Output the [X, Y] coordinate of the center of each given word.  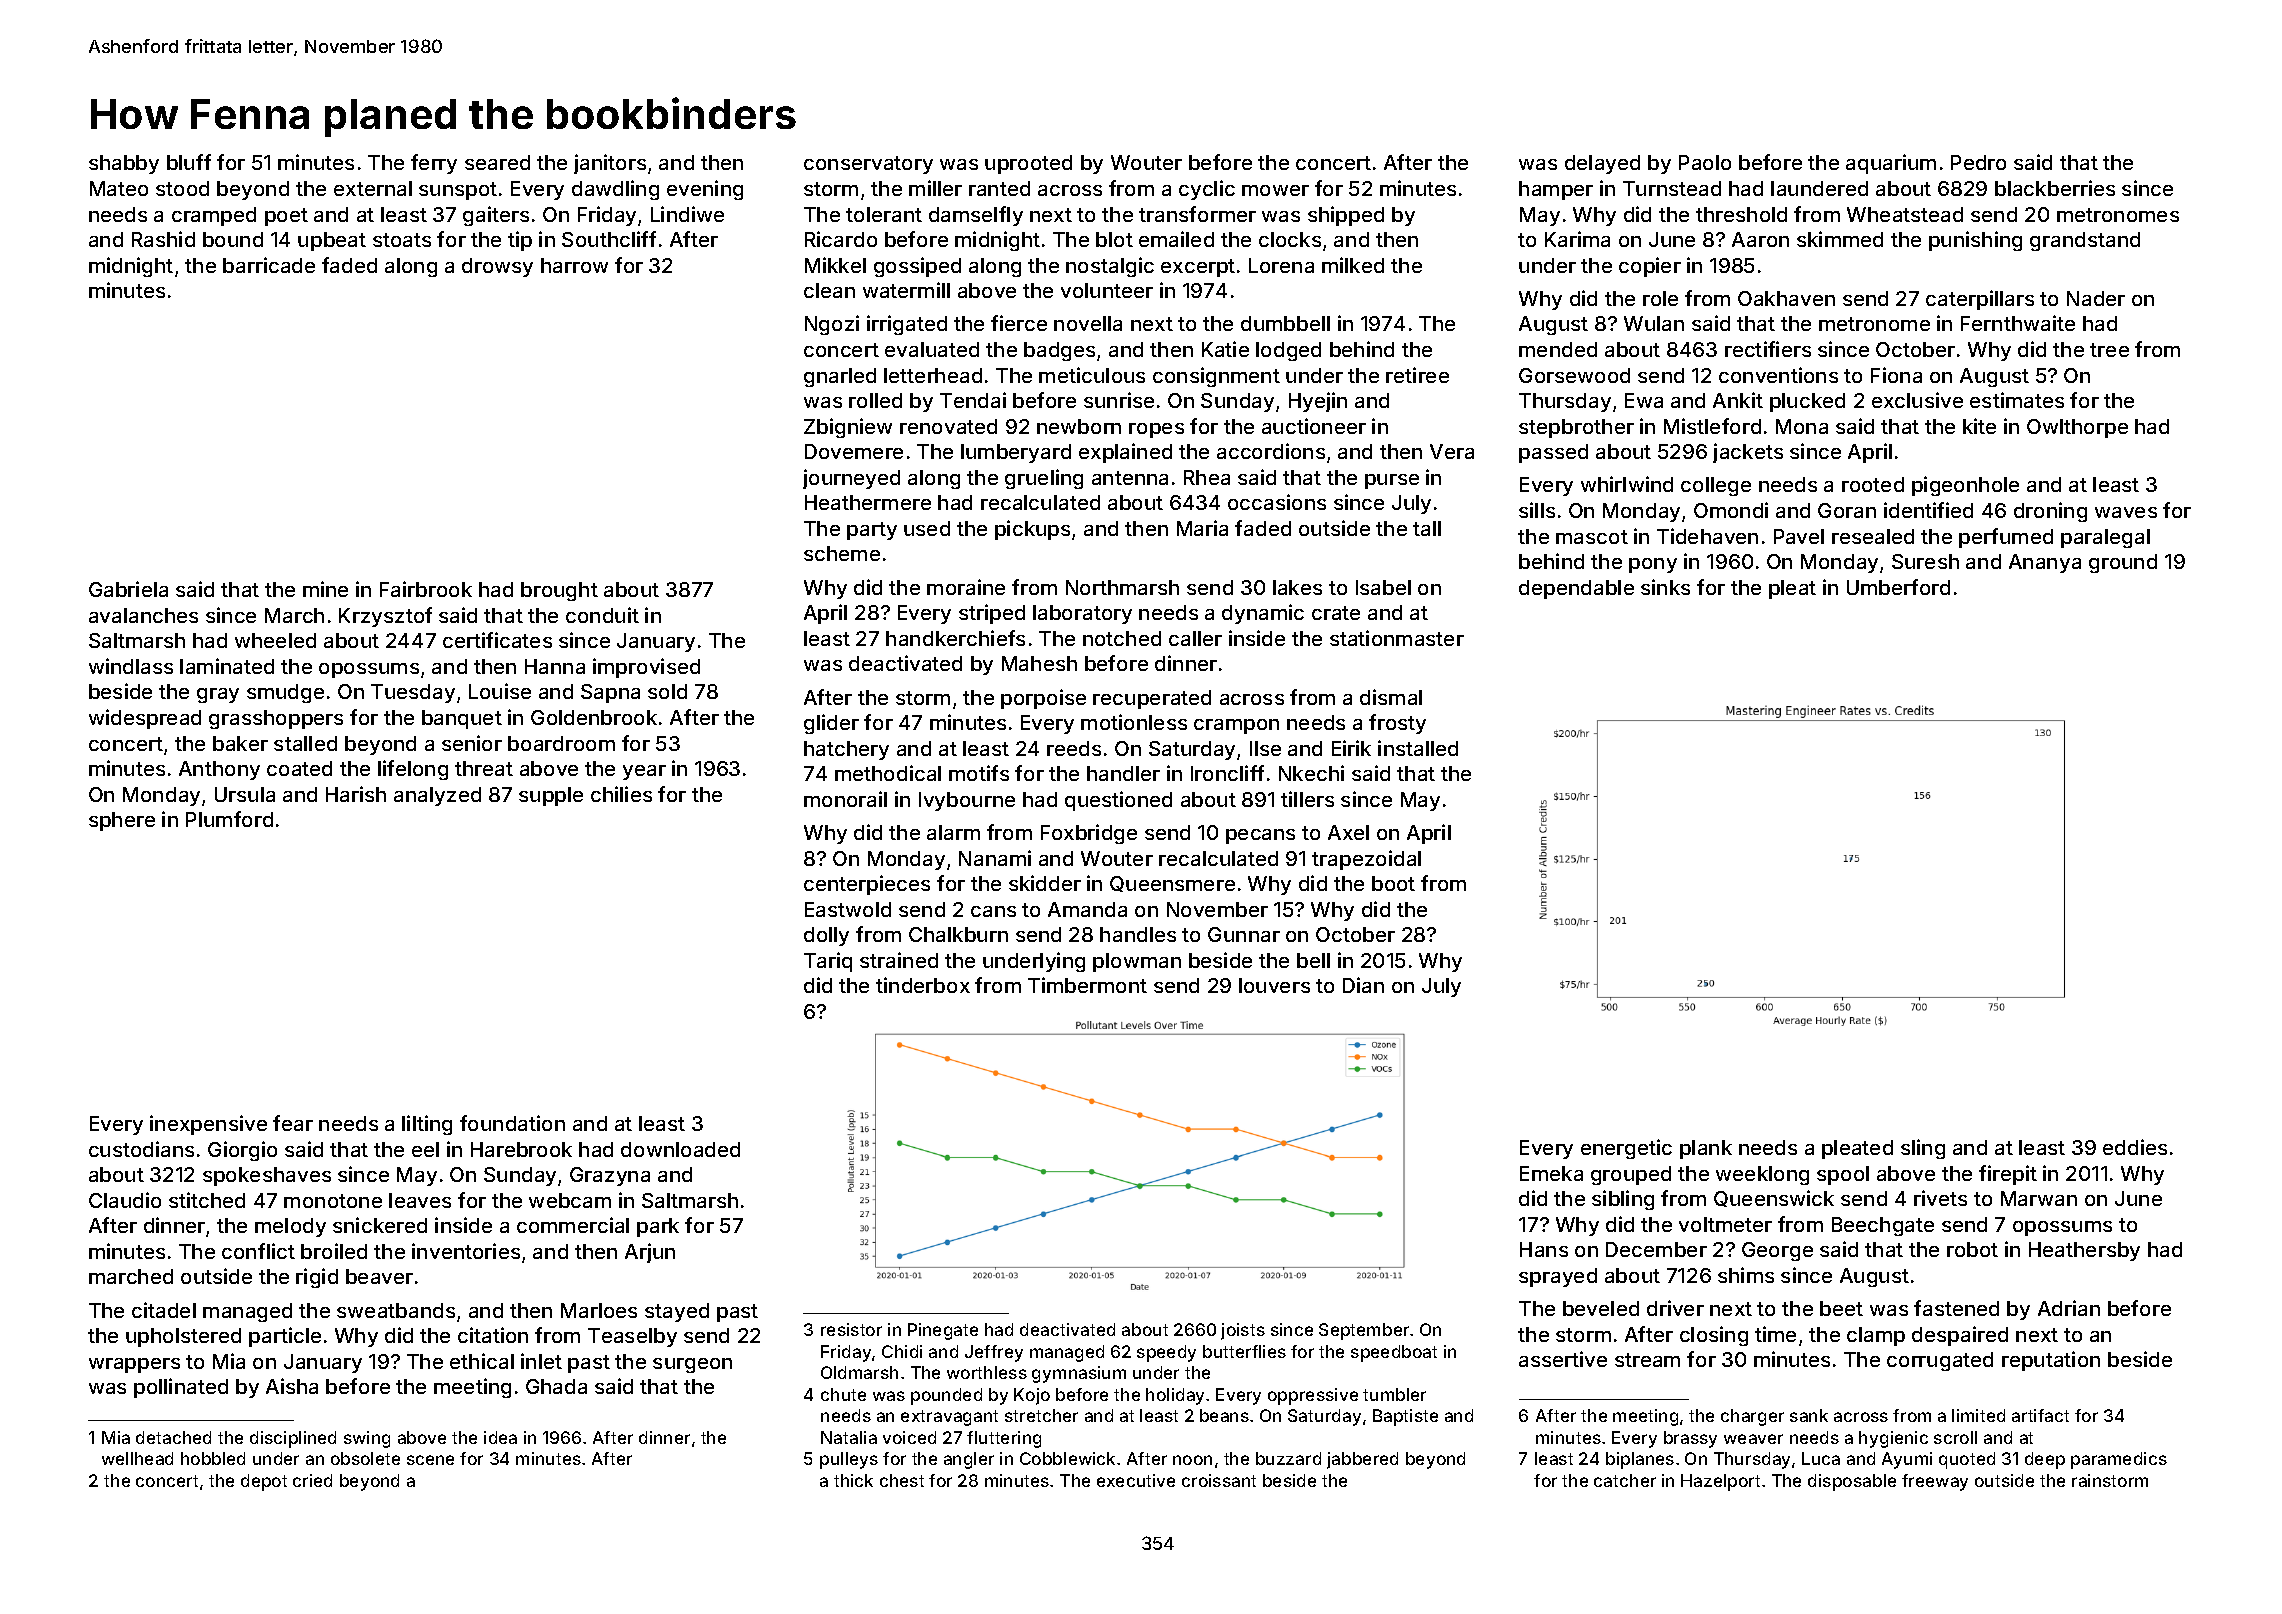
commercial [573, 1225]
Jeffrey [994, 1353]
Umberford [1898, 587]
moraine [966, 587]
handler [1123, 773]
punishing [1975, 241]
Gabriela [128, 589]
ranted [999, 188]
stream [1647, 1360]
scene [430, 1460]
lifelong [413, 770]
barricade [269, 265]
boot [1393, 883]
